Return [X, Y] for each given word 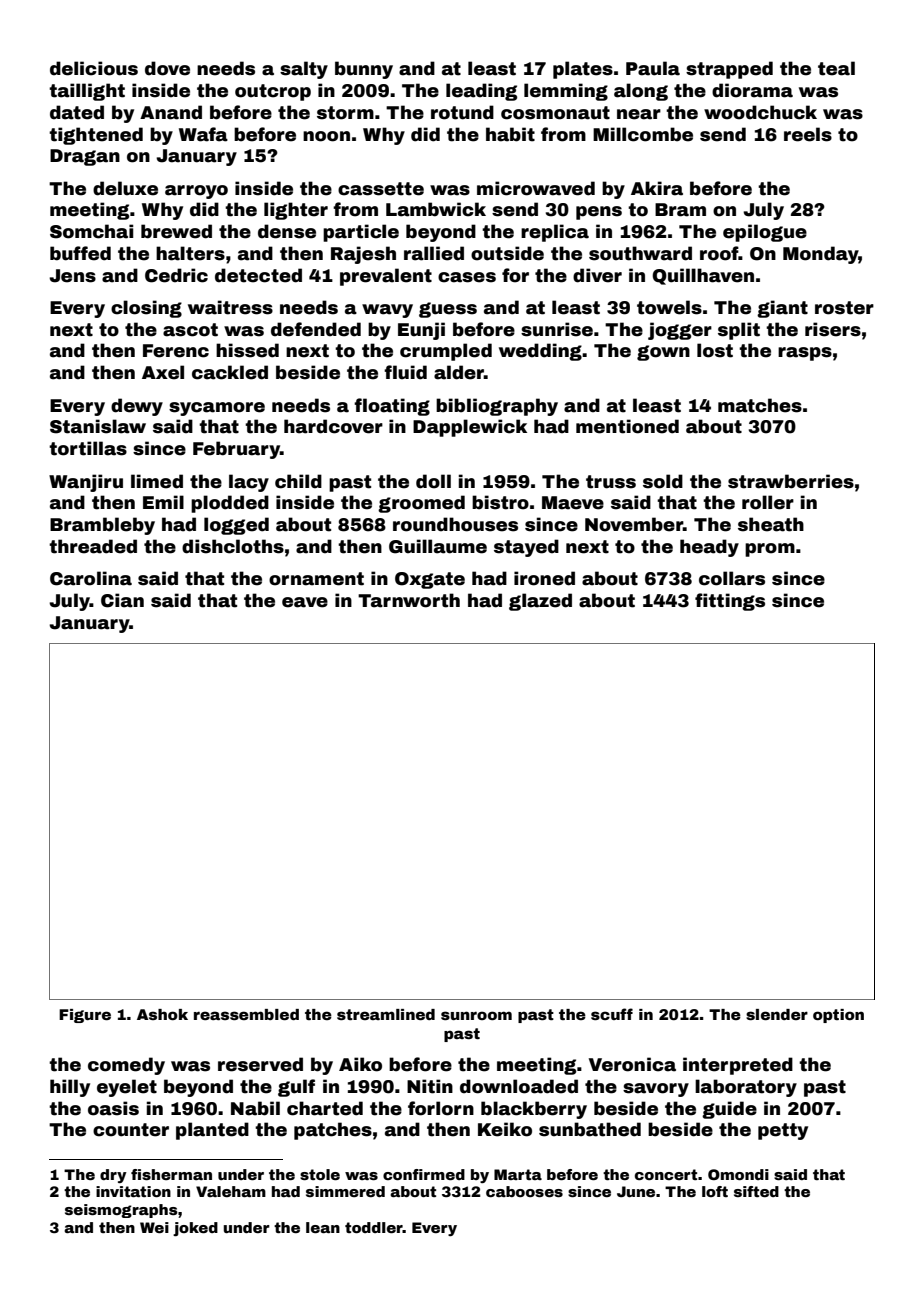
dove [167, 68]
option [838, 1016]
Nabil [255, 1108]
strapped [729, 70]
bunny [364, 70]
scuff [612, 1014]
